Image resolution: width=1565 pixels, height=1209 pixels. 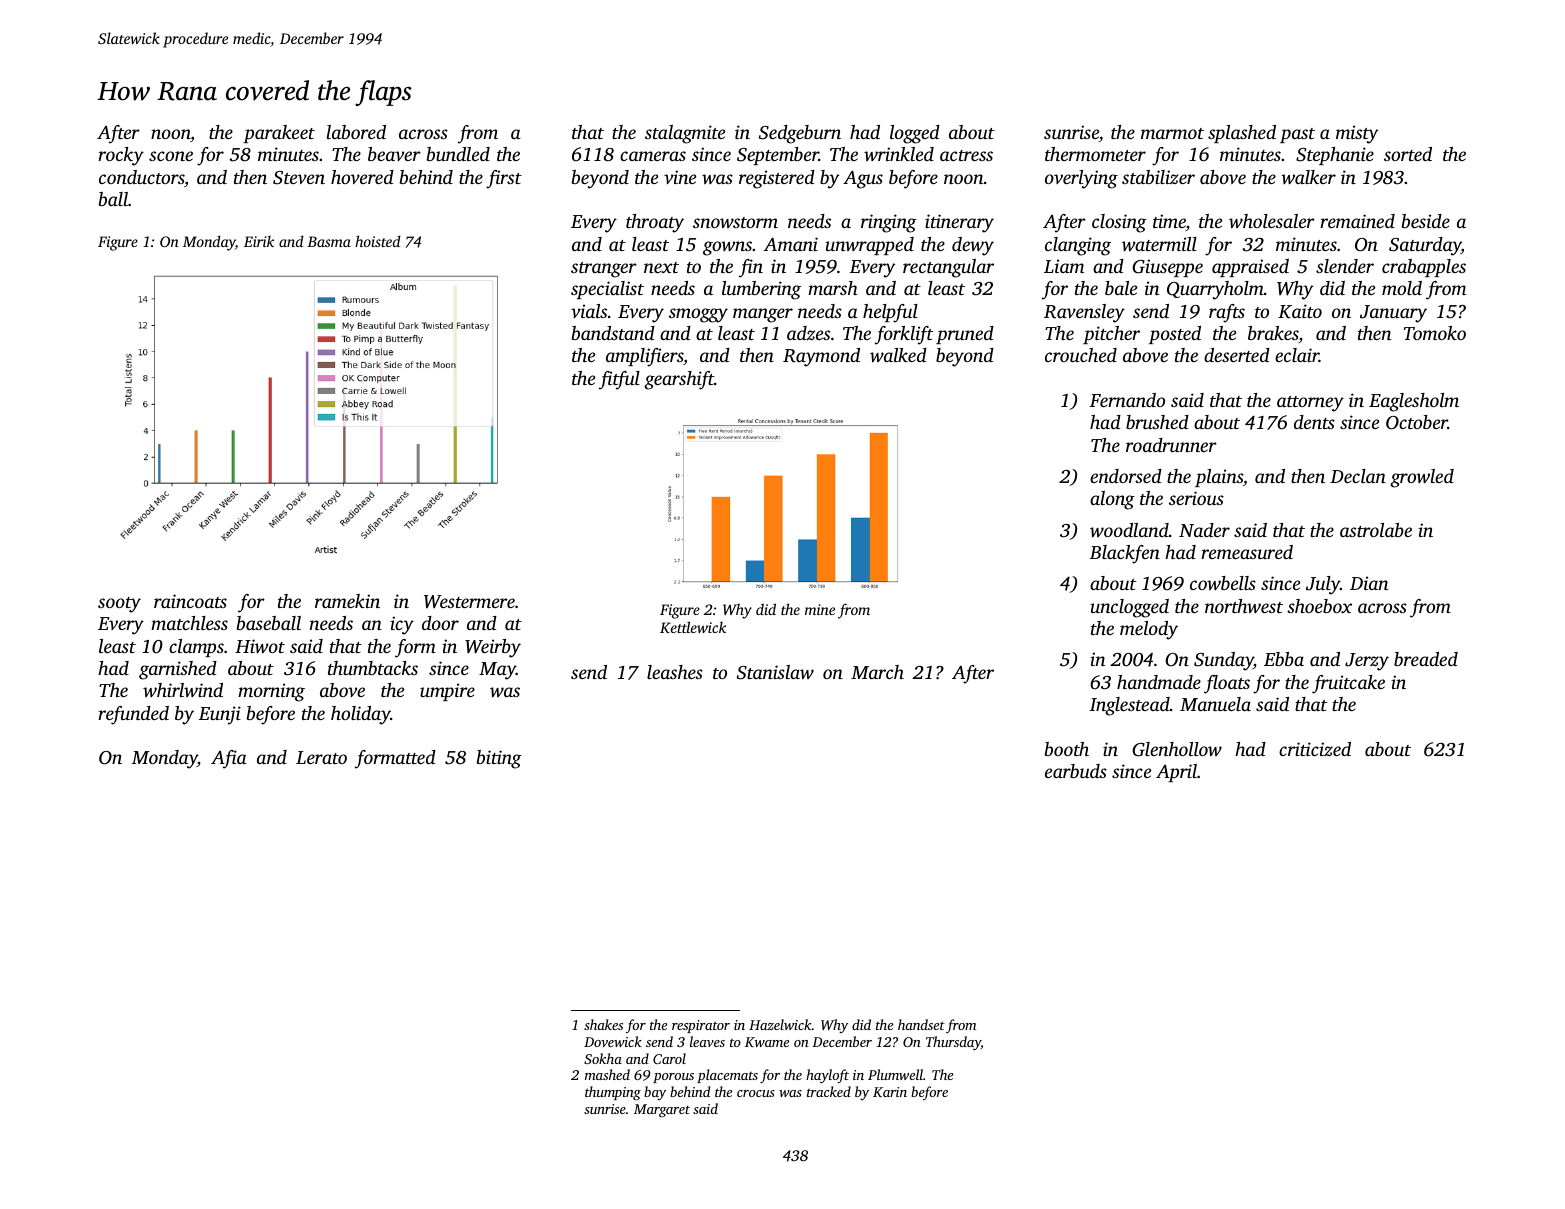 What do you see at coordinates (1149, 630) in the screenshot?
I see `melody` at bounding box center [1149, 630].
